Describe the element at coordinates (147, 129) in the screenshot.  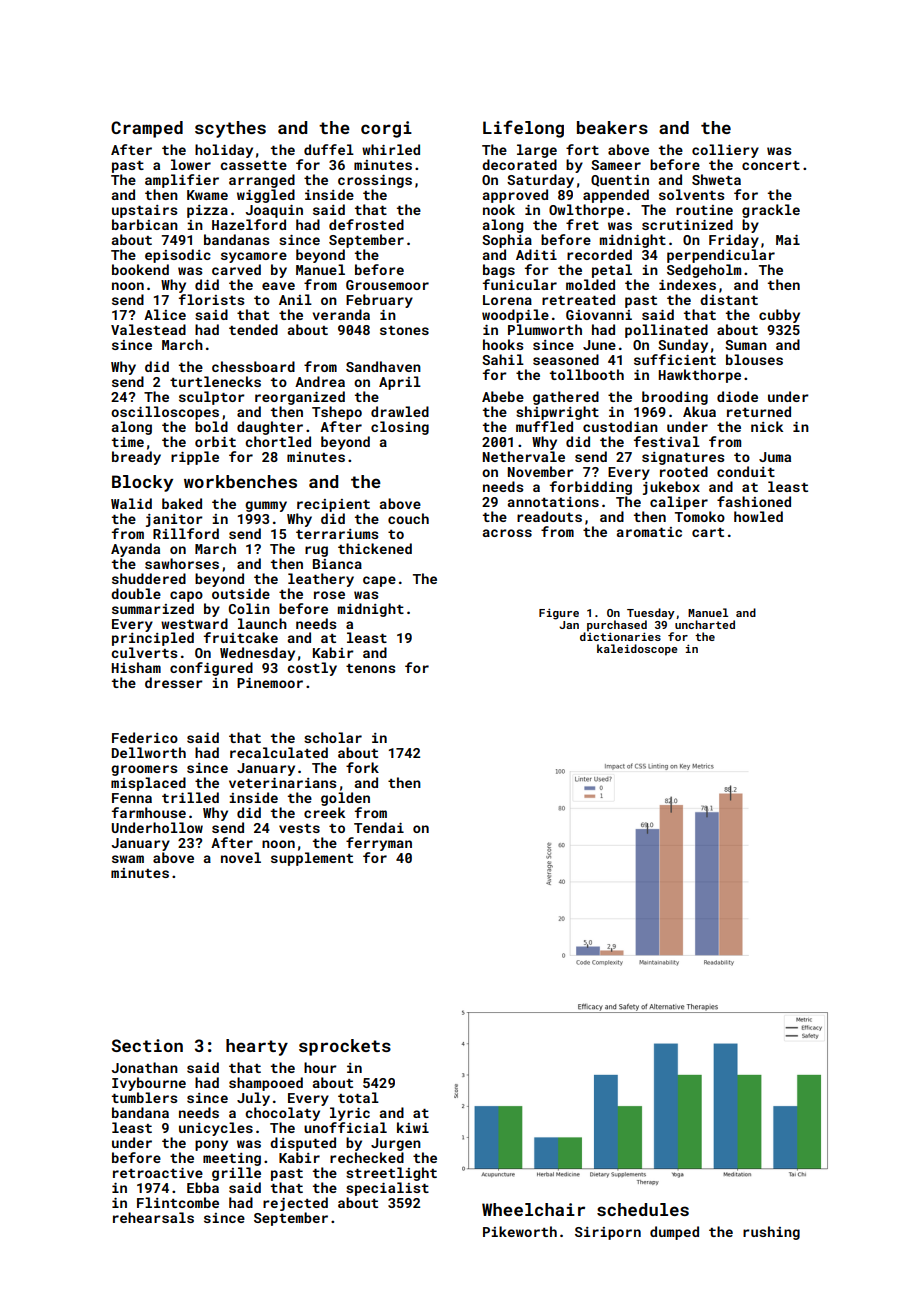
I see `Cramped` at that location.
